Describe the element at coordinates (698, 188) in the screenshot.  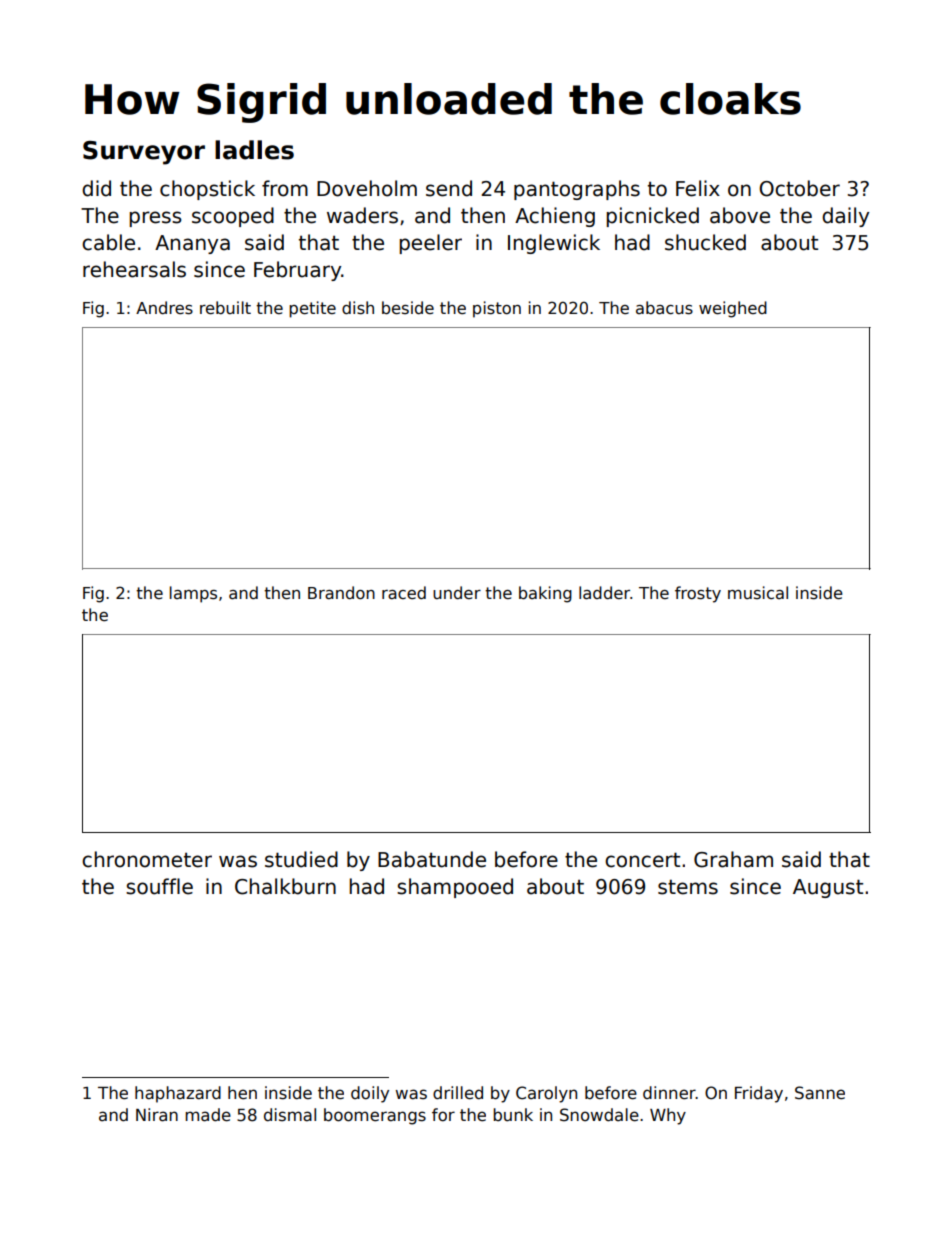
I see `Felix` at that location.
